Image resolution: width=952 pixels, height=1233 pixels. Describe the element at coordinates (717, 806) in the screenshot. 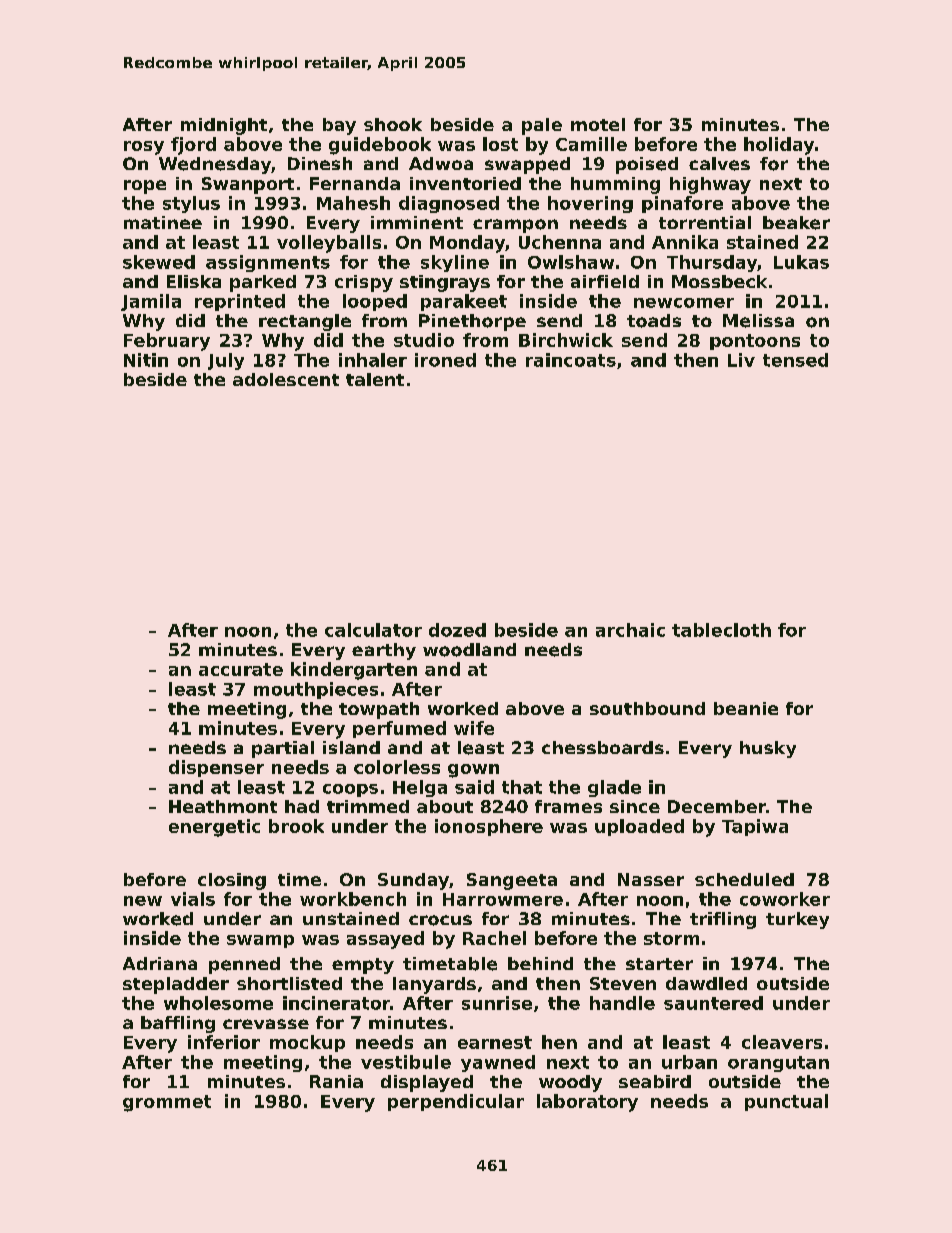

I see `December` at that location.
